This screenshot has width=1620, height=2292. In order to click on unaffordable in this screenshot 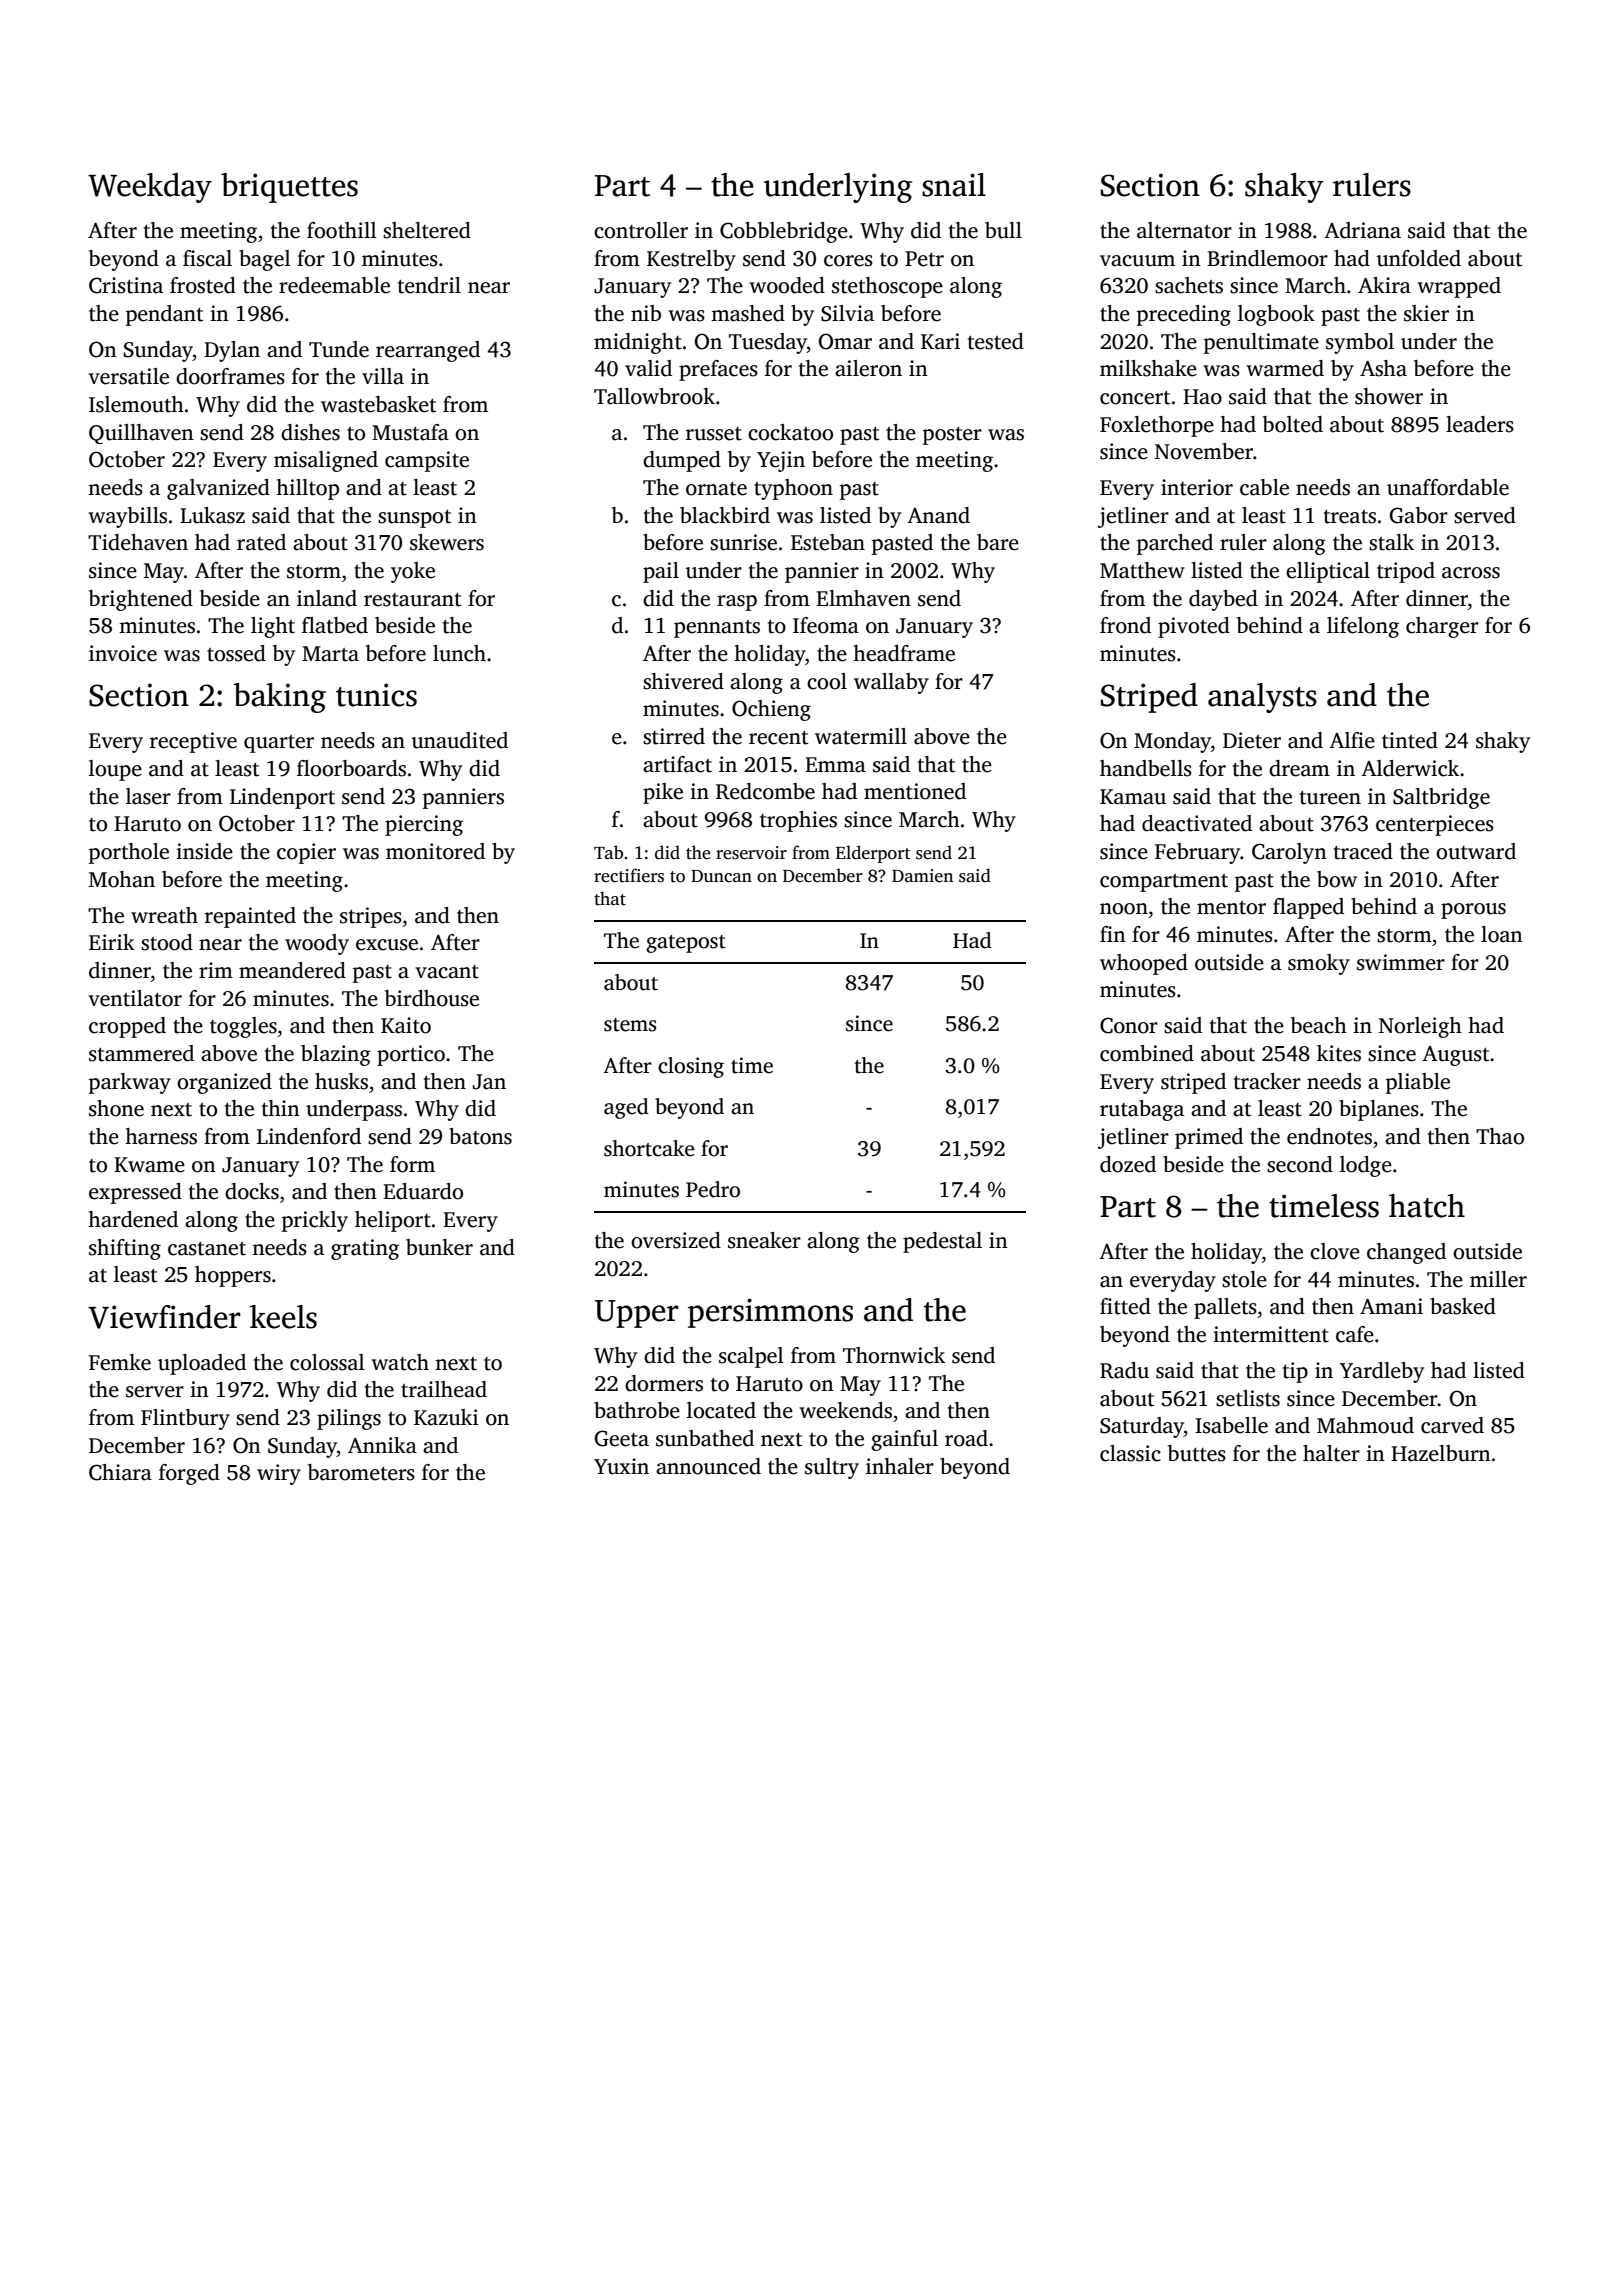, I will do `click(1448, 487)`.
